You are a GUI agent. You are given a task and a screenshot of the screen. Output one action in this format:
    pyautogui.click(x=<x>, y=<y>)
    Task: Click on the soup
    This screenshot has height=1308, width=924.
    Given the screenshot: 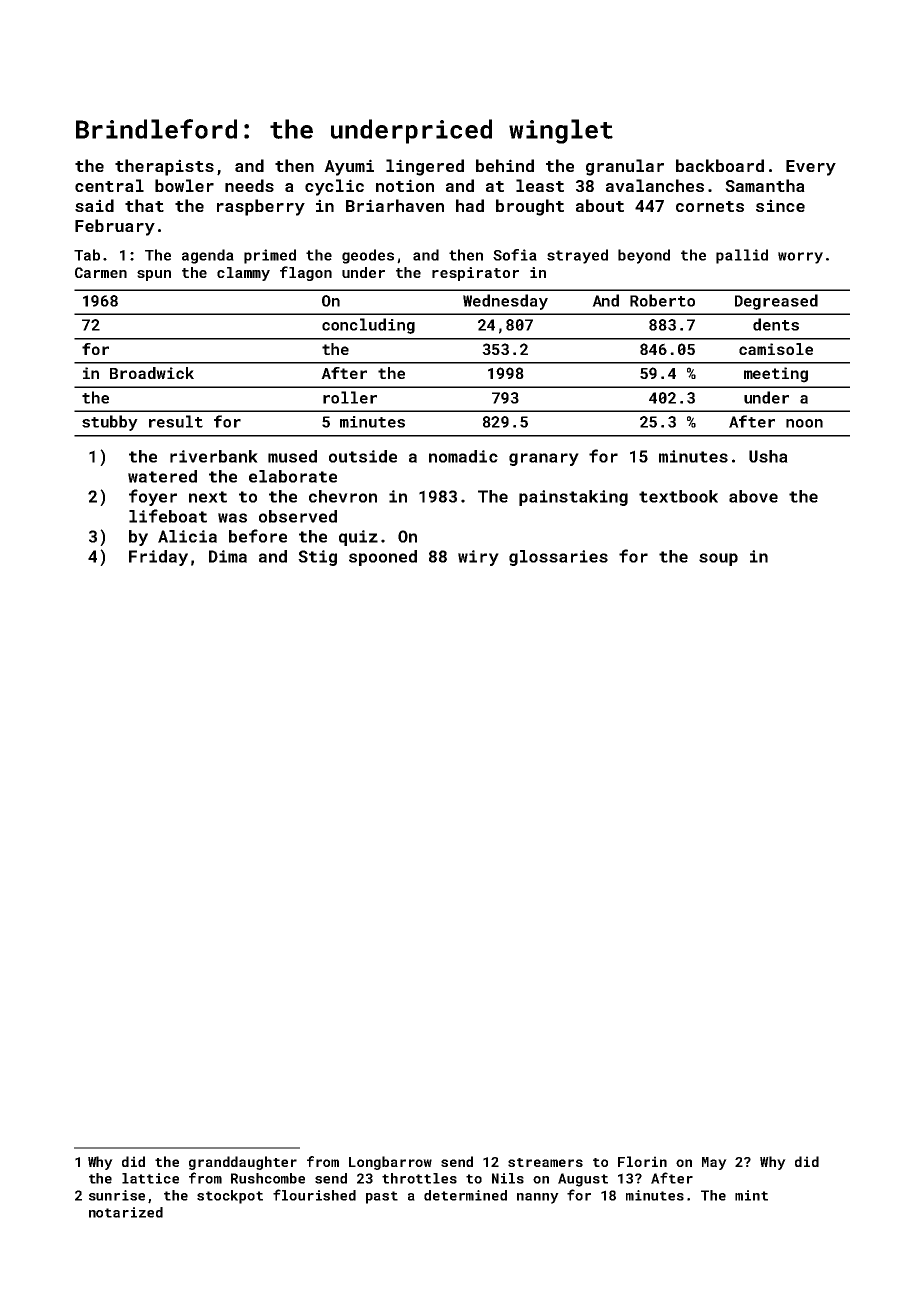 What is the action you would take?
    pyautogui.click(x=718, y=559)
